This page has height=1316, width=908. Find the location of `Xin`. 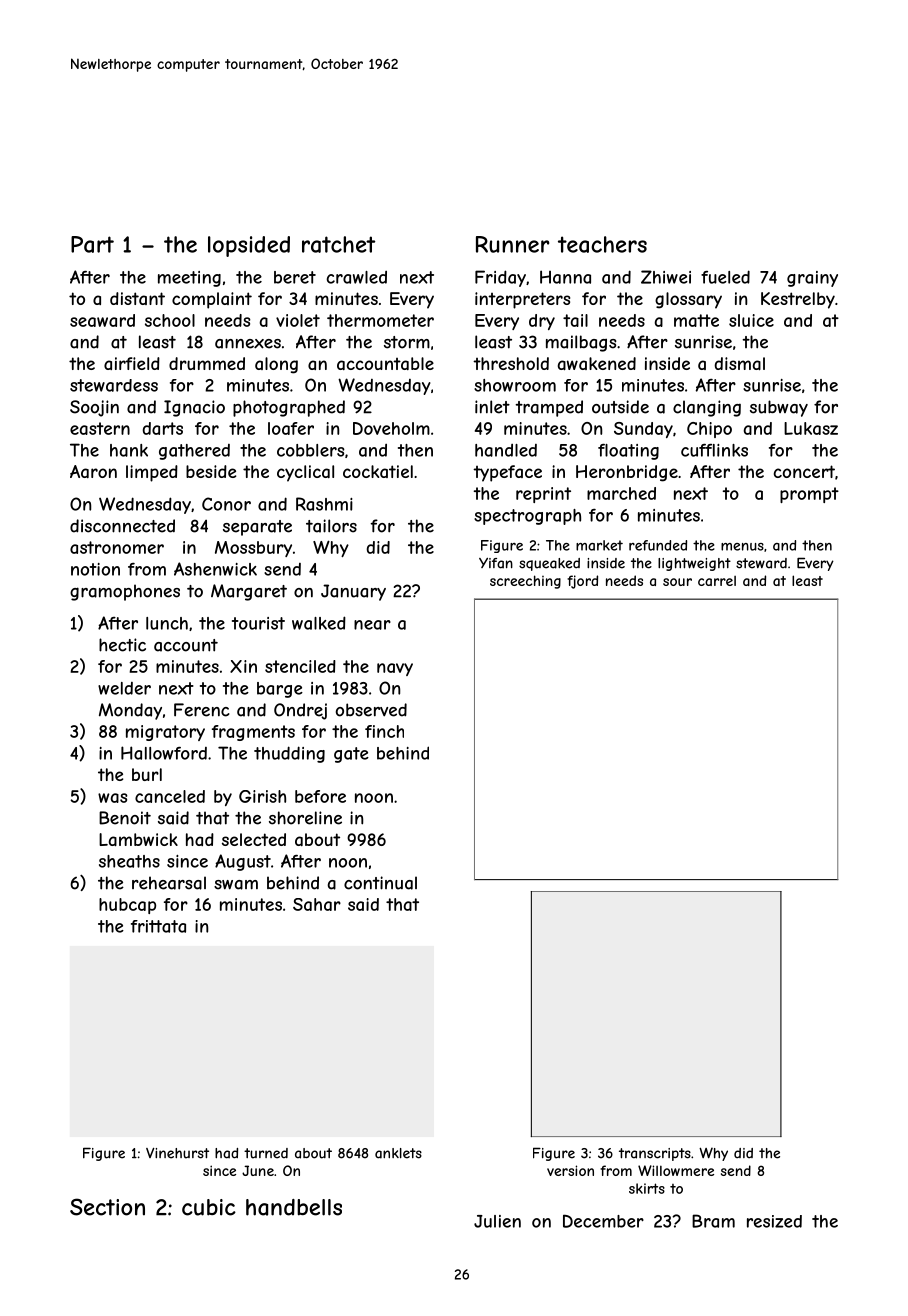

Xin is located at coordinates (243, 666).
